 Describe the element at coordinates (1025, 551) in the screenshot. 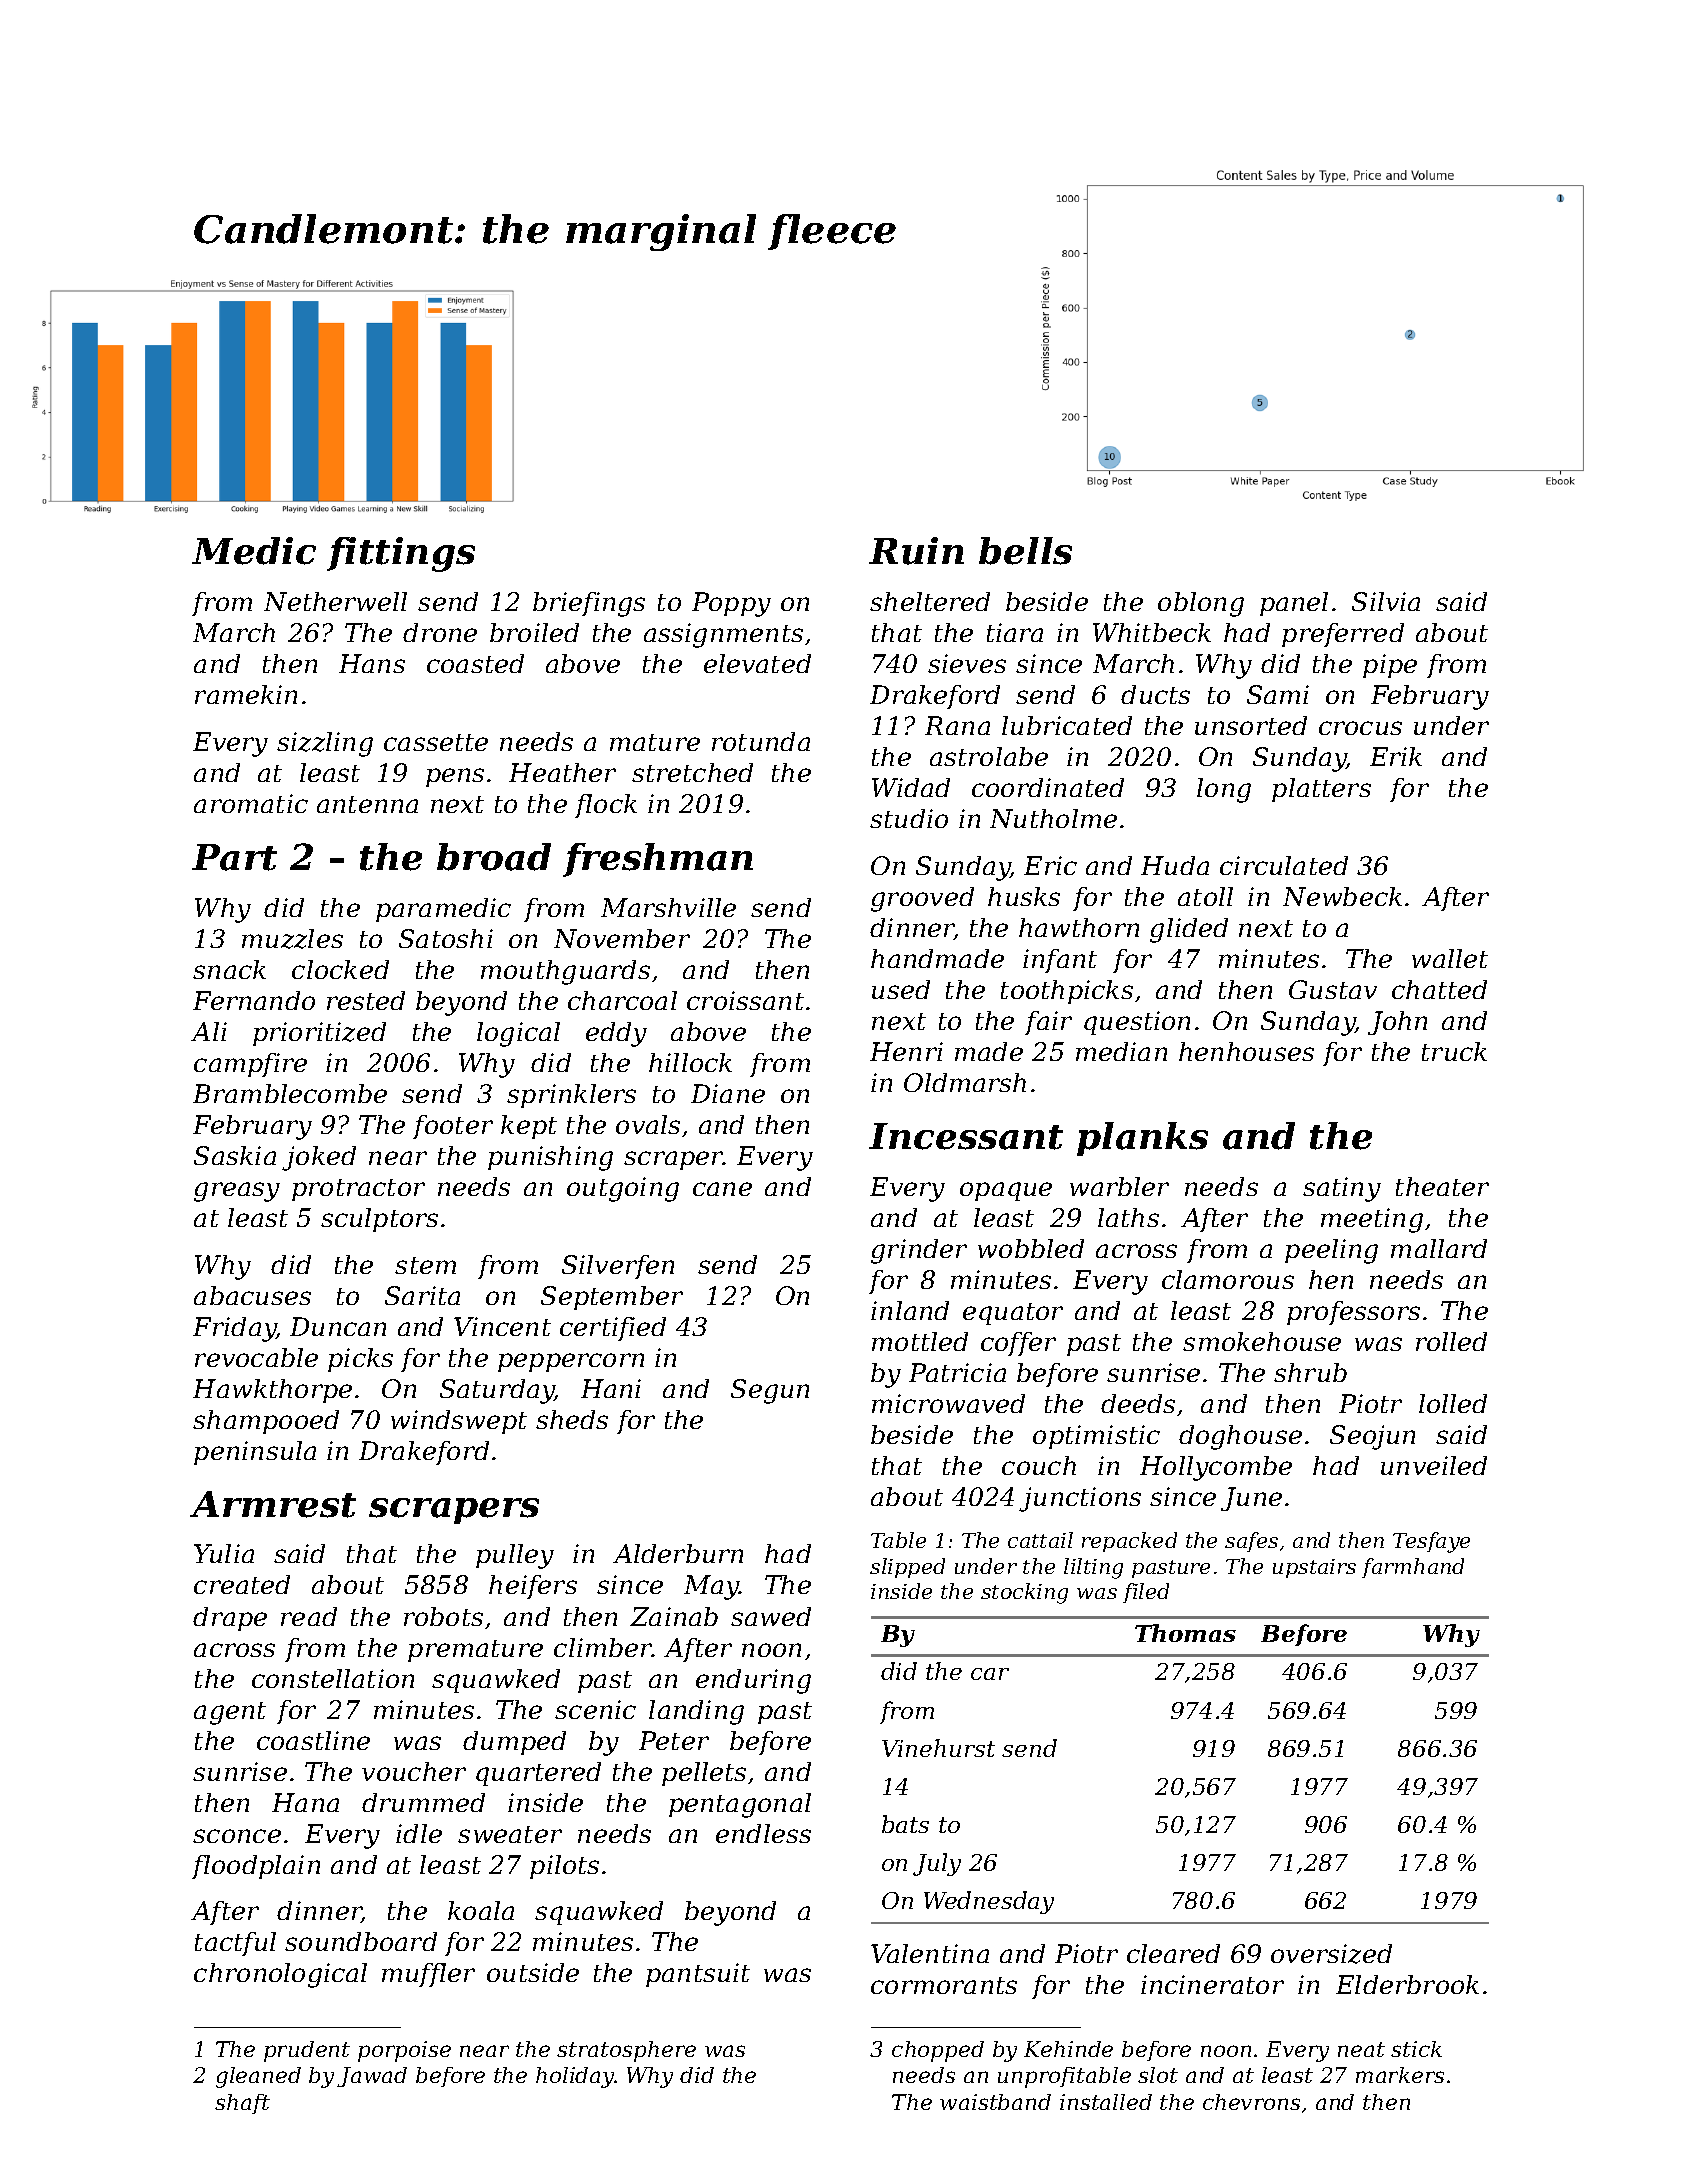

I see `bells` at that location.
